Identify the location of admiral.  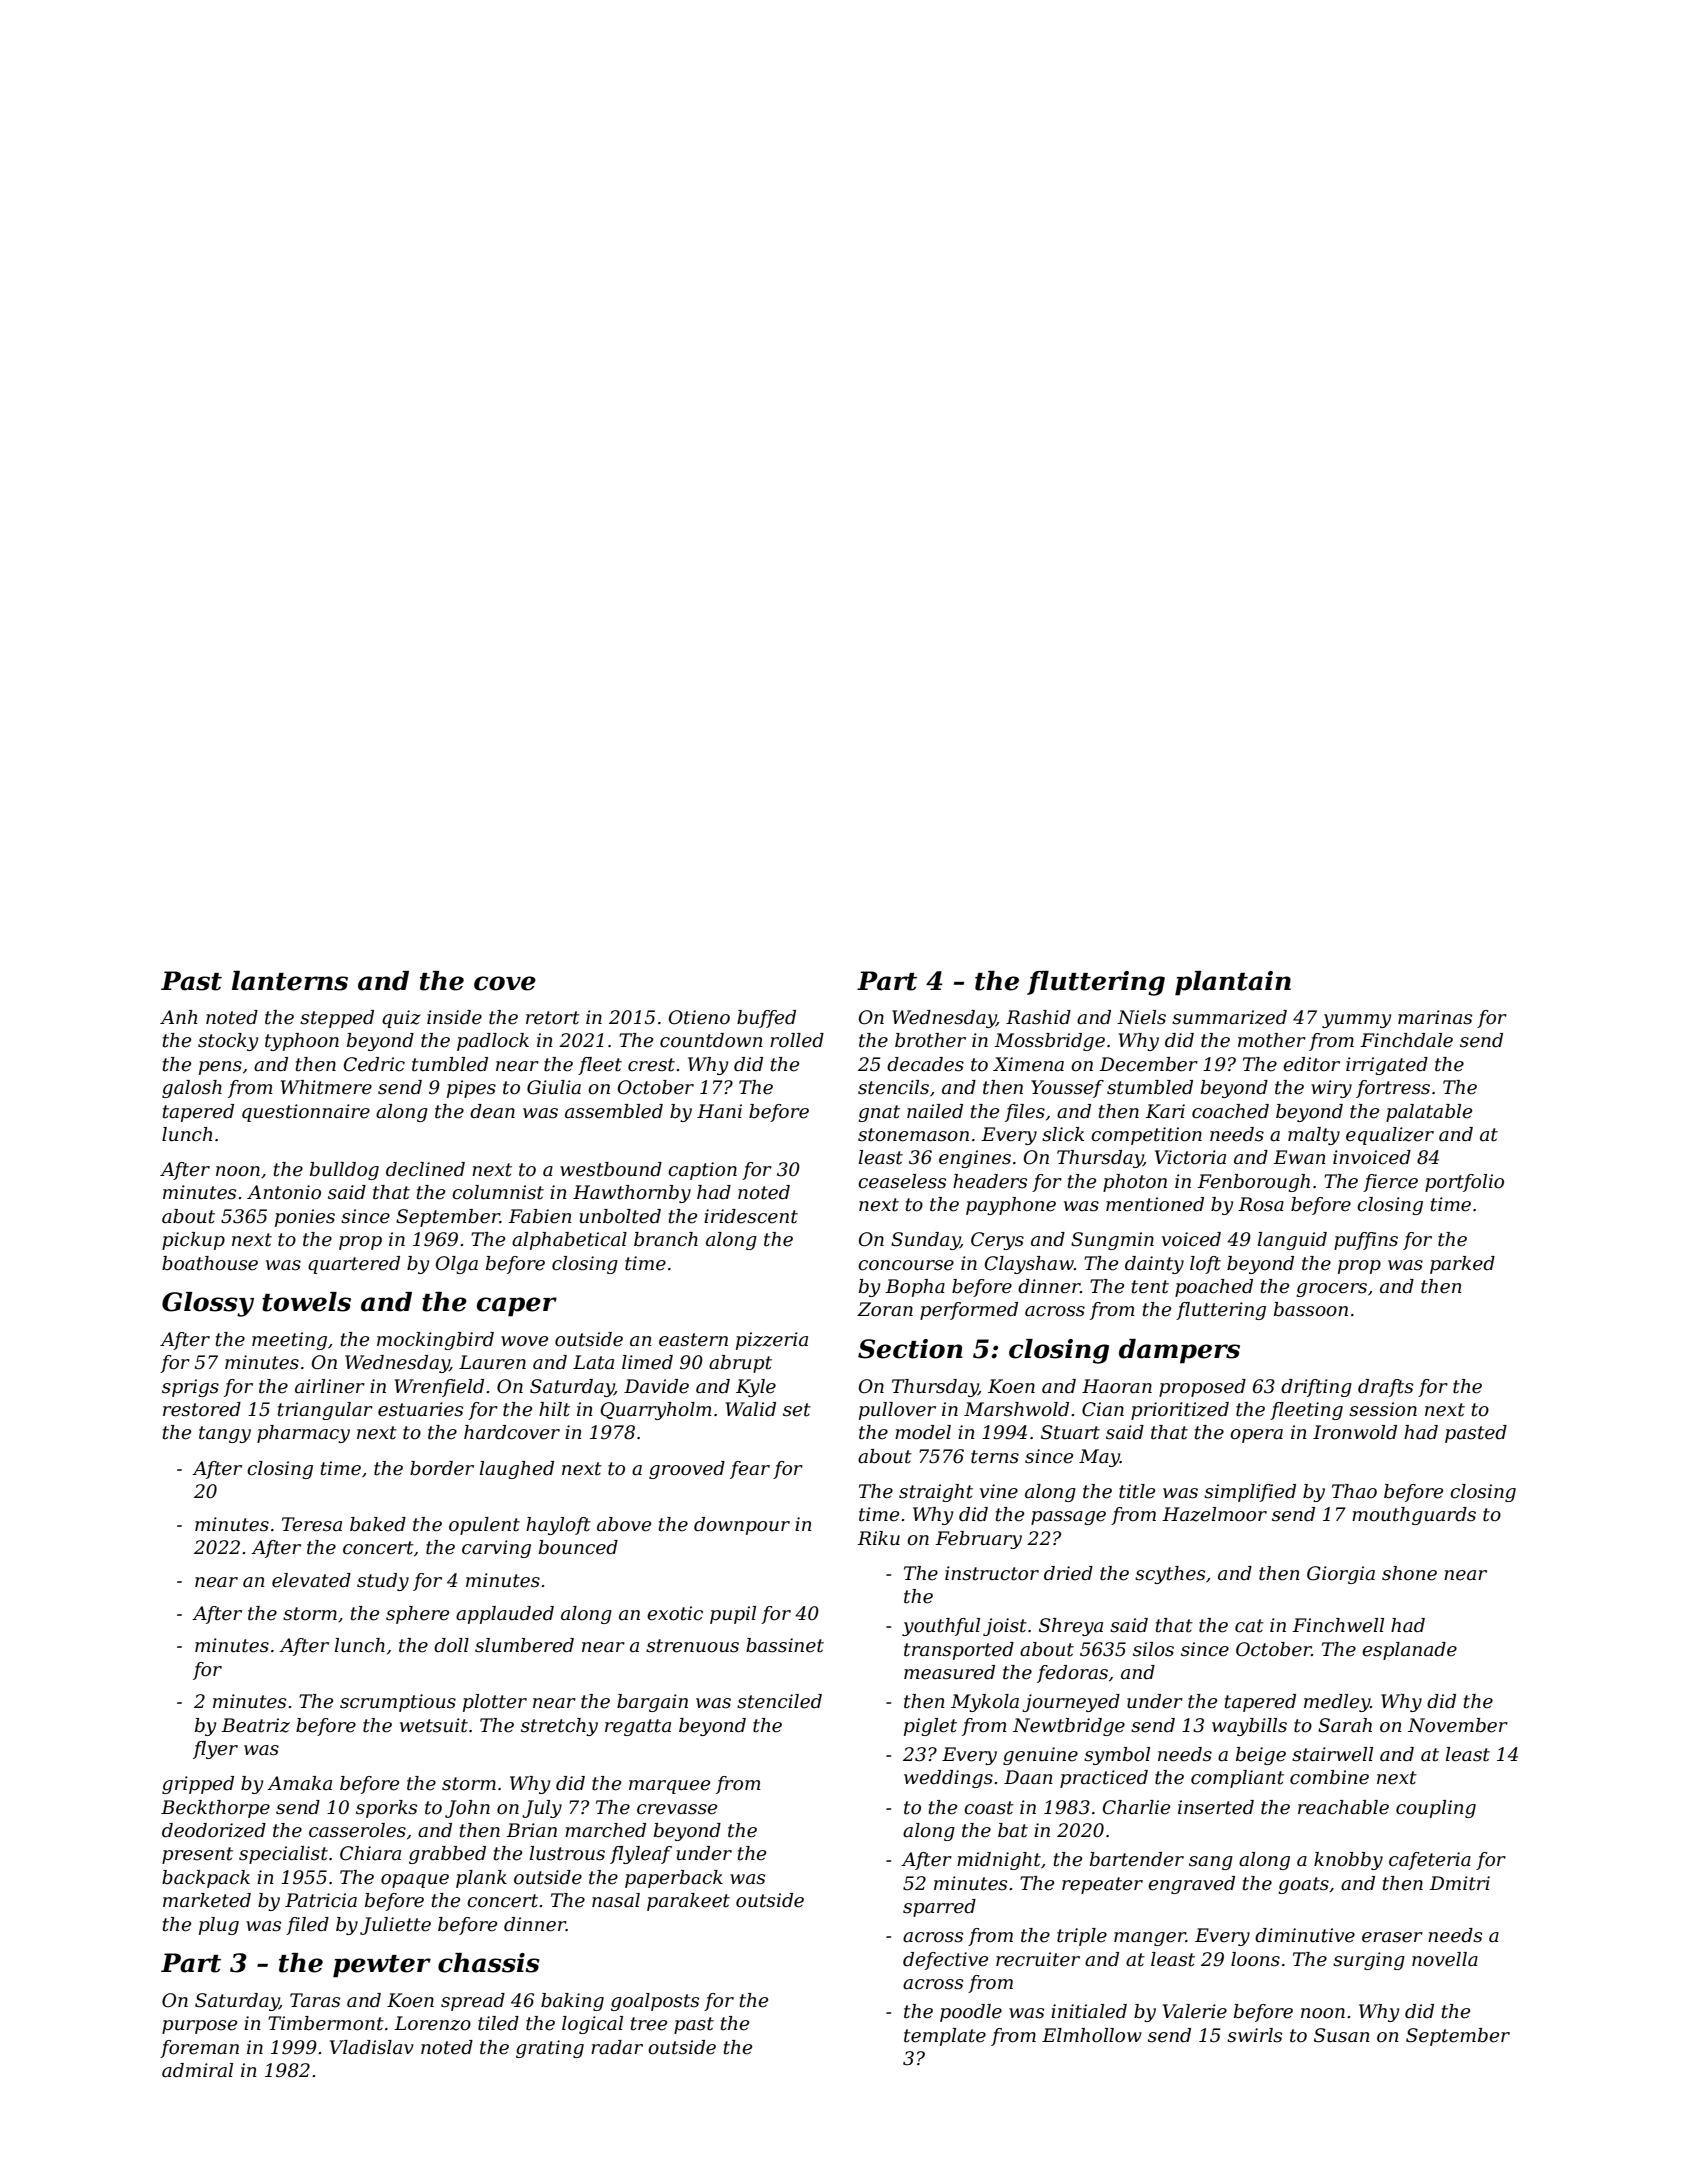
(197, 2070).
